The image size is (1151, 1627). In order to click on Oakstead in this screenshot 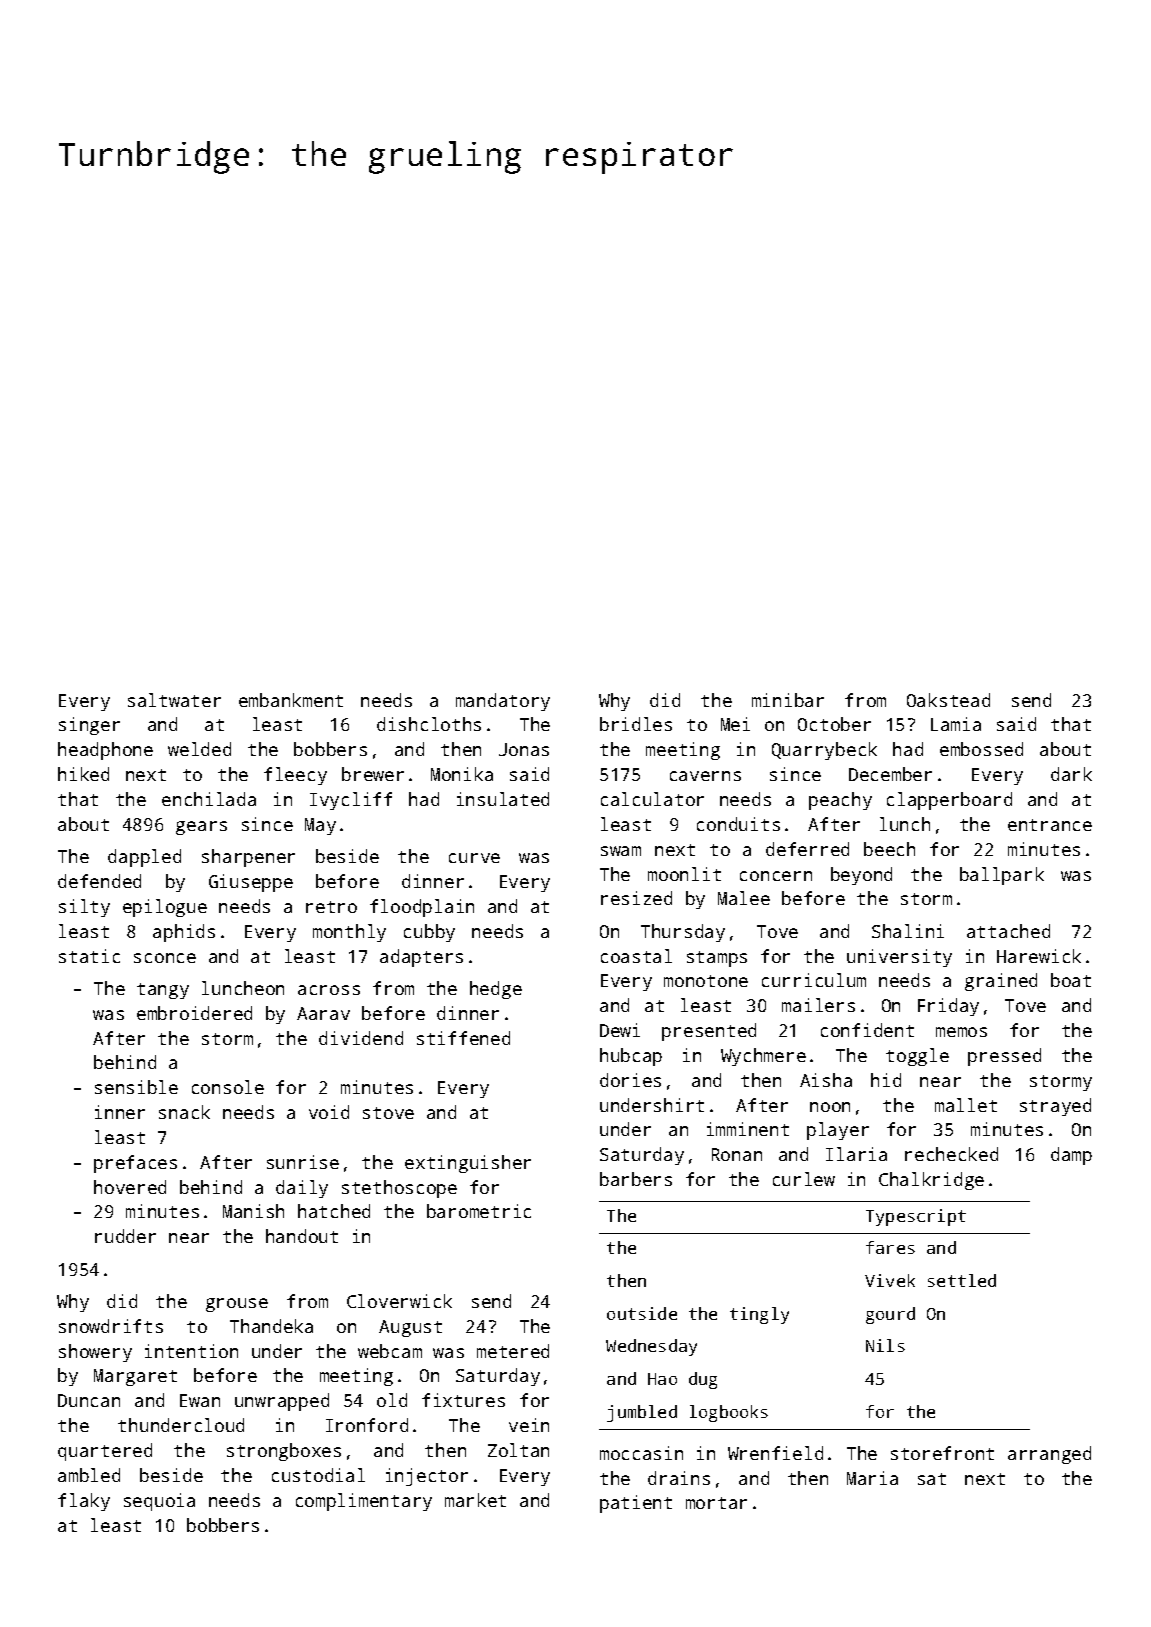, I will do `click(948, 700)`.
